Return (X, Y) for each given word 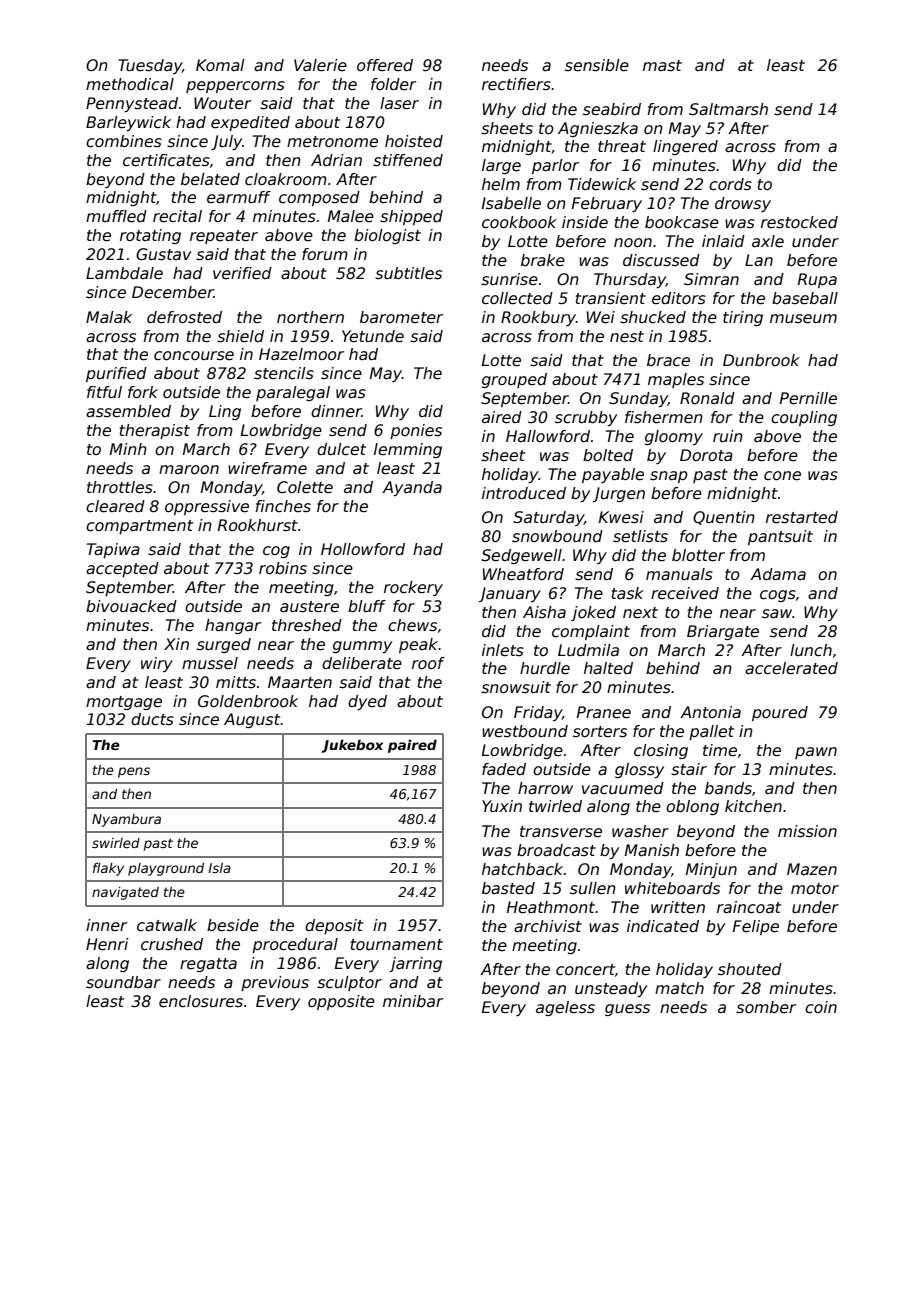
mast (662, 66)
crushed (172, 944)
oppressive (207, 507)
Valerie (320, 65)
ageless (565, 1008)
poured (780, 713)
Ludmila (588, 650)
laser (399, 103)
